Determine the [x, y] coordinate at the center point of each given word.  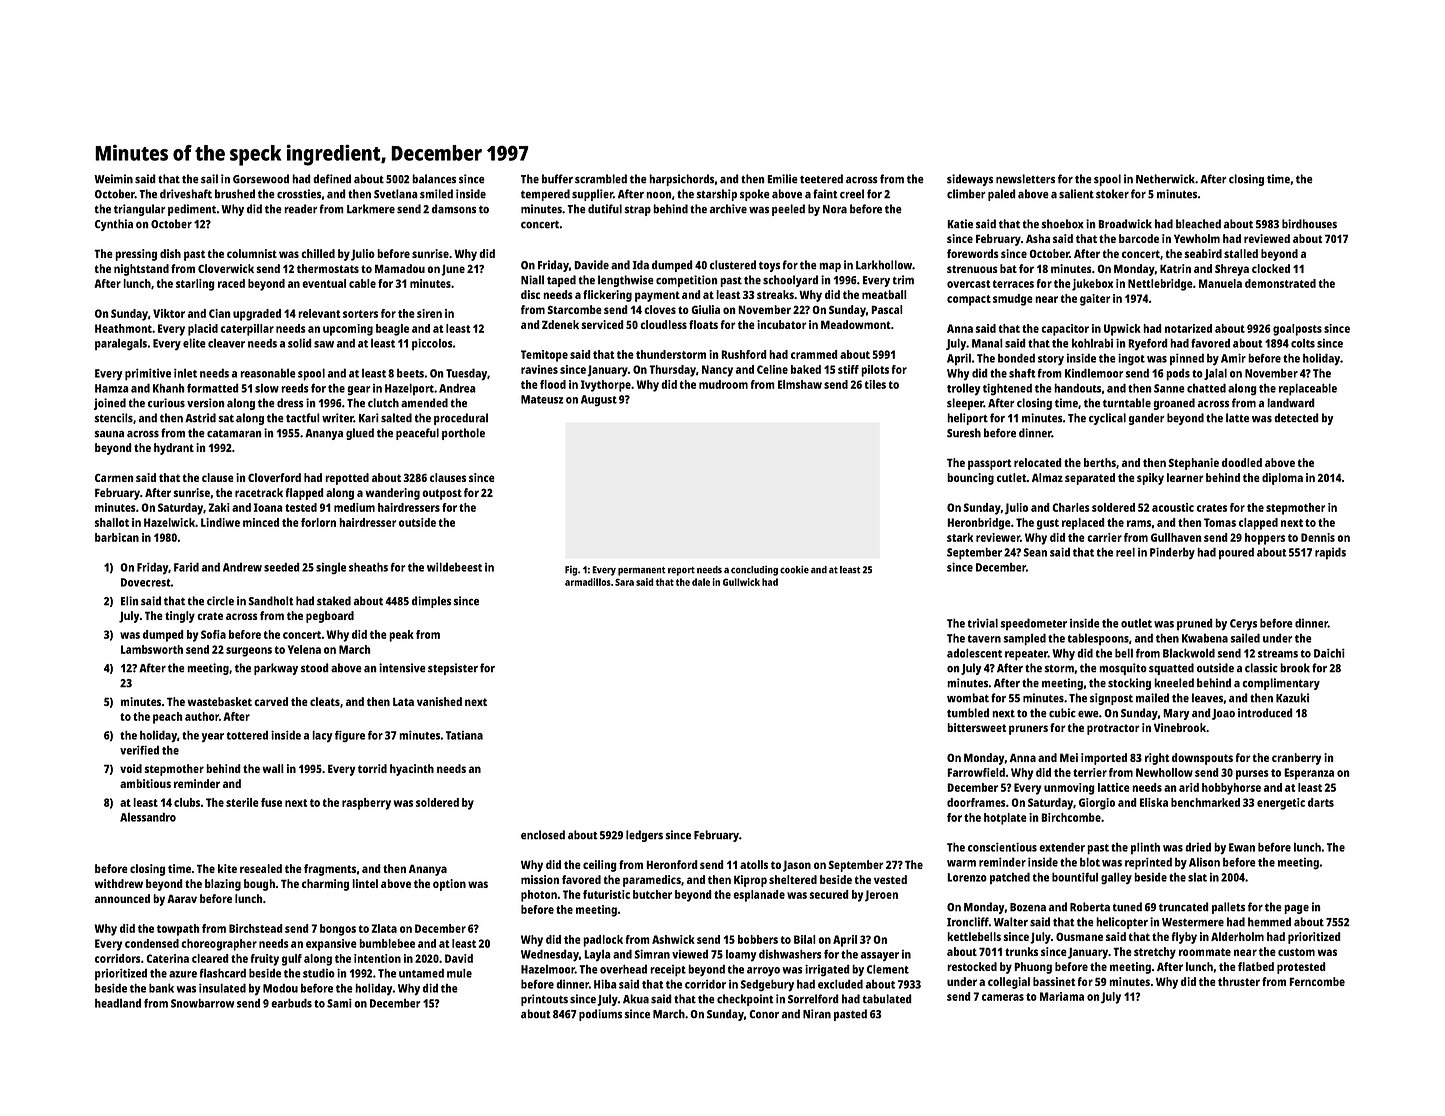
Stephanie [1193, 464]
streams [1278, 654]
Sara [624, 582]
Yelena [304, 649]
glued [360, 434]
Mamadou [400, 268]
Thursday [672, 371]
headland [118, 1003]
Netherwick [1165, 179]
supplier [592, 195]
